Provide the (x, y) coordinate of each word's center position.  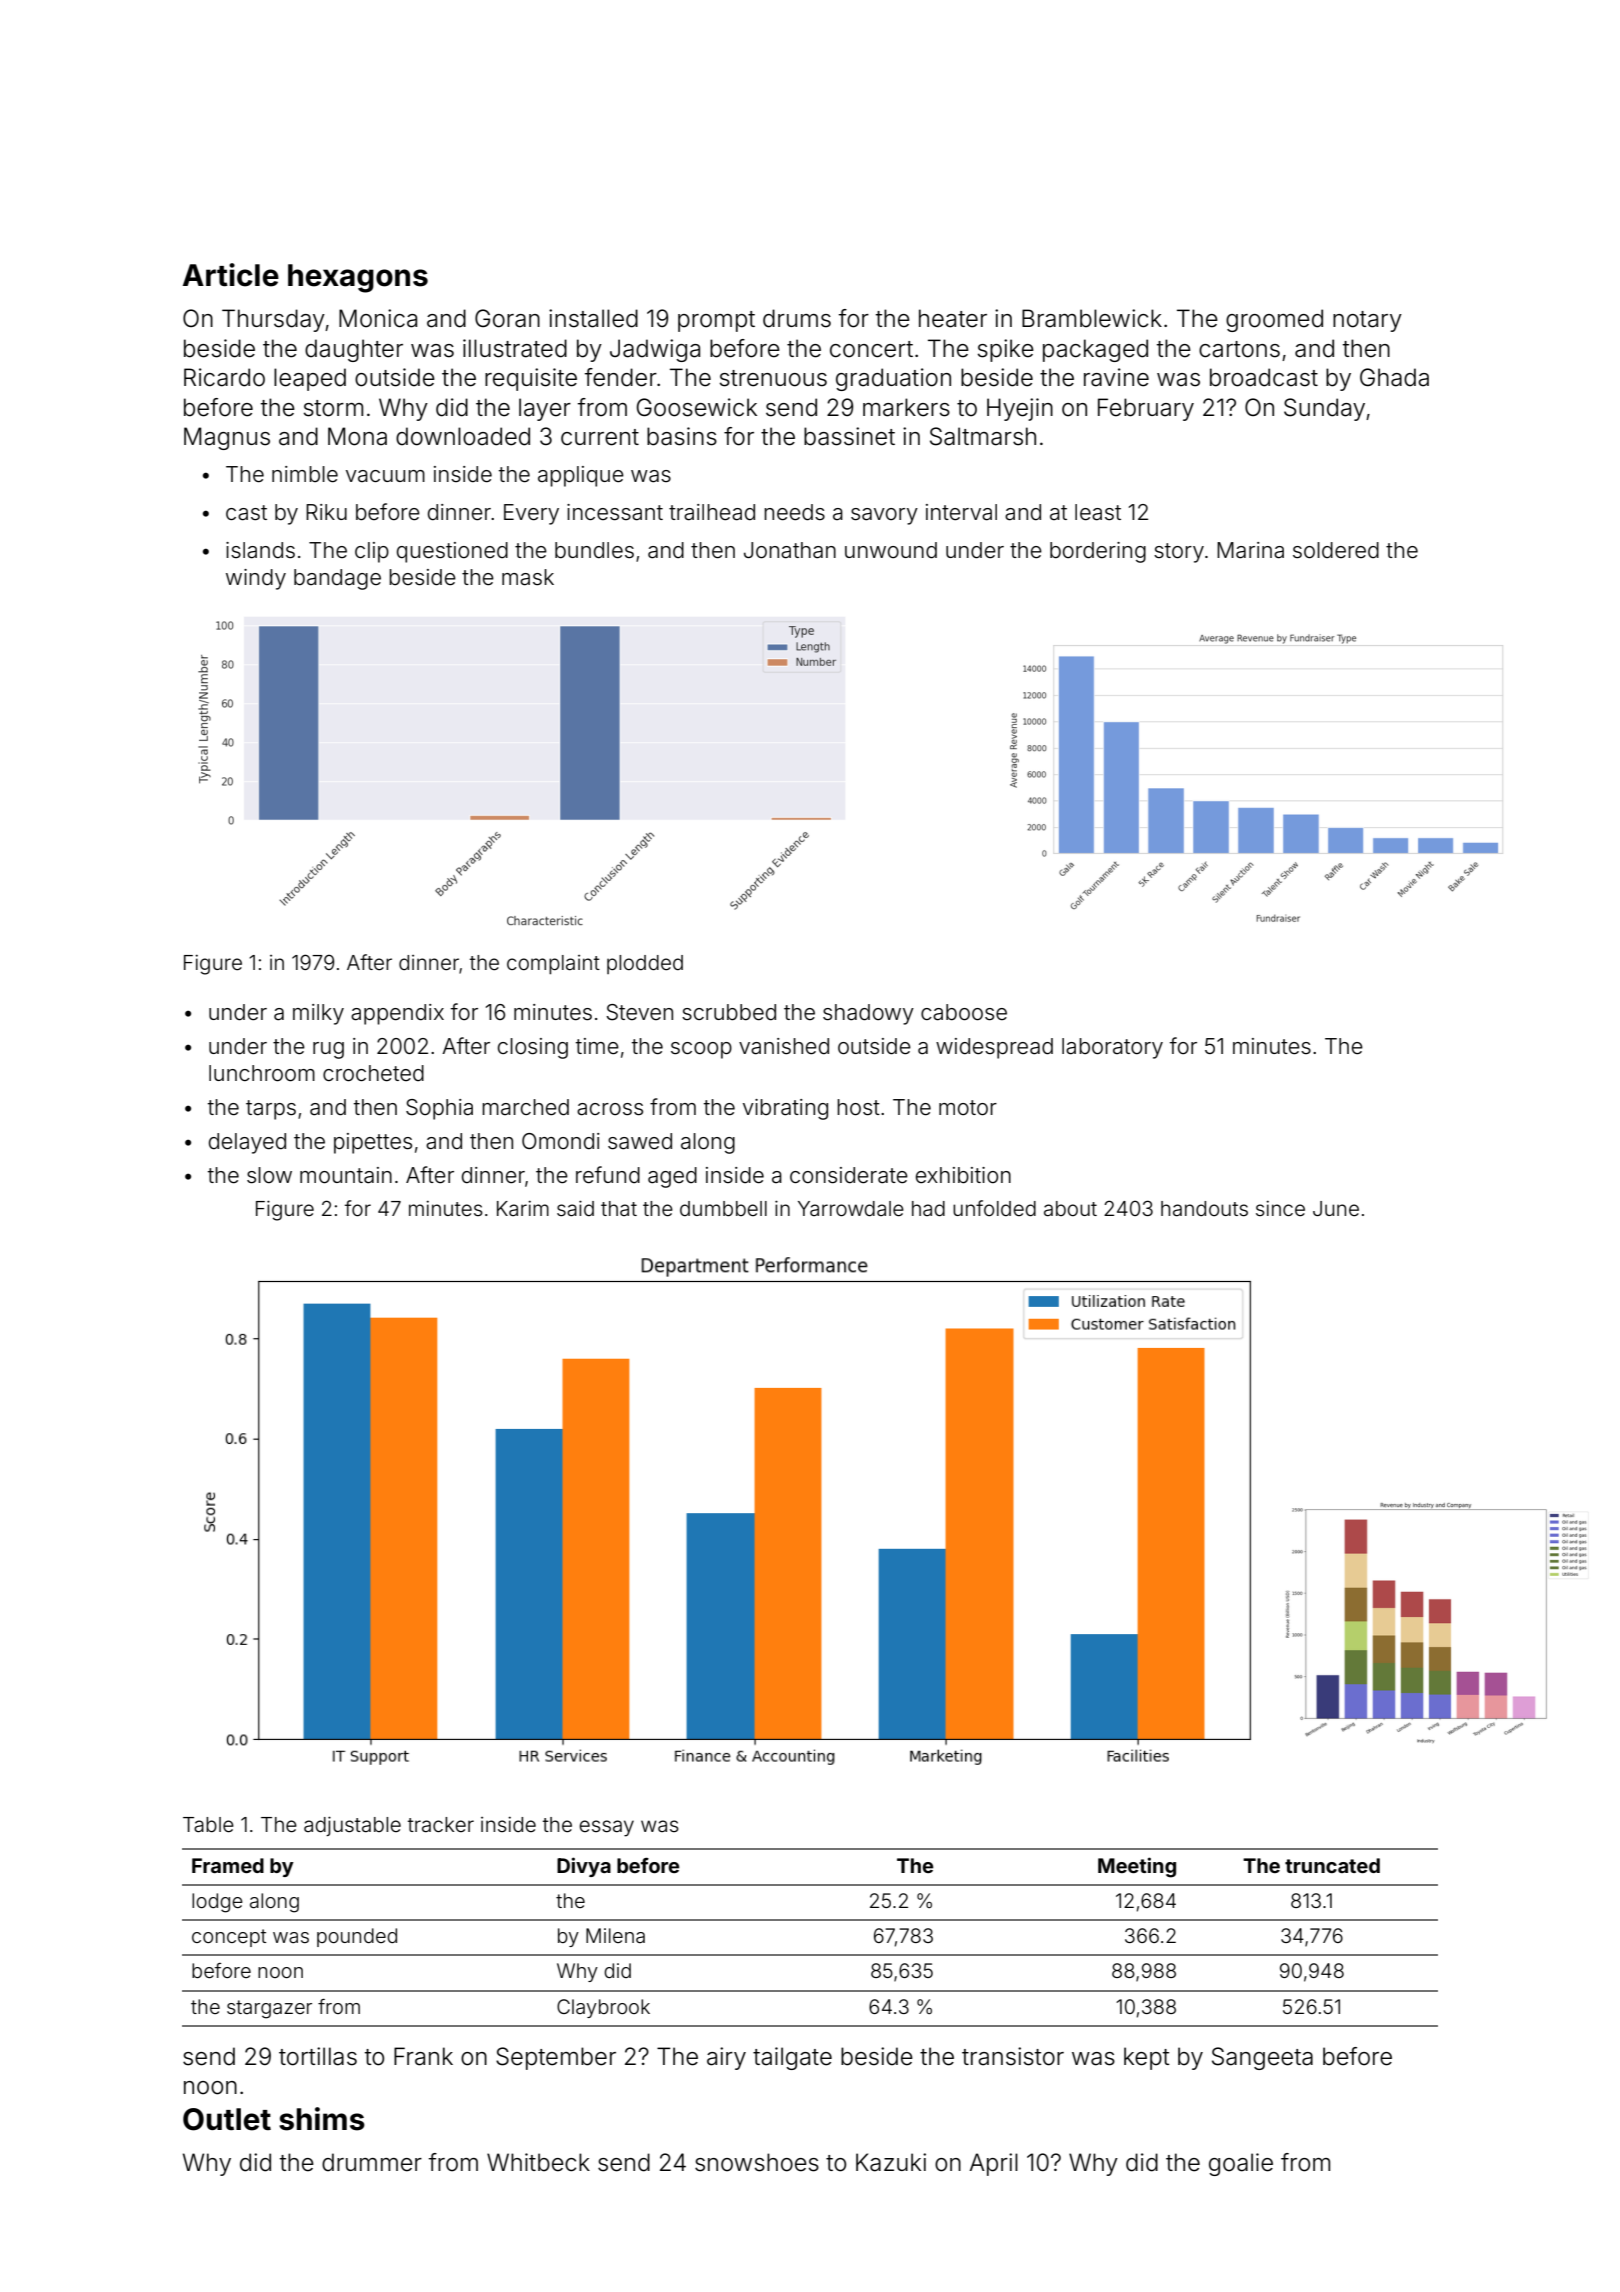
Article (231, 275)
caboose (964, 1012)
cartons (1239, 349)
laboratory (1112, 1048)
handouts (1204, 1208)
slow (269, 1175)
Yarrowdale (851, 1209)
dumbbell (723, 1208)
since (1280, 1209)
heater (953, 318)
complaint (553, 964)
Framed (228, 1865)
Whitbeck (538, 2162)
